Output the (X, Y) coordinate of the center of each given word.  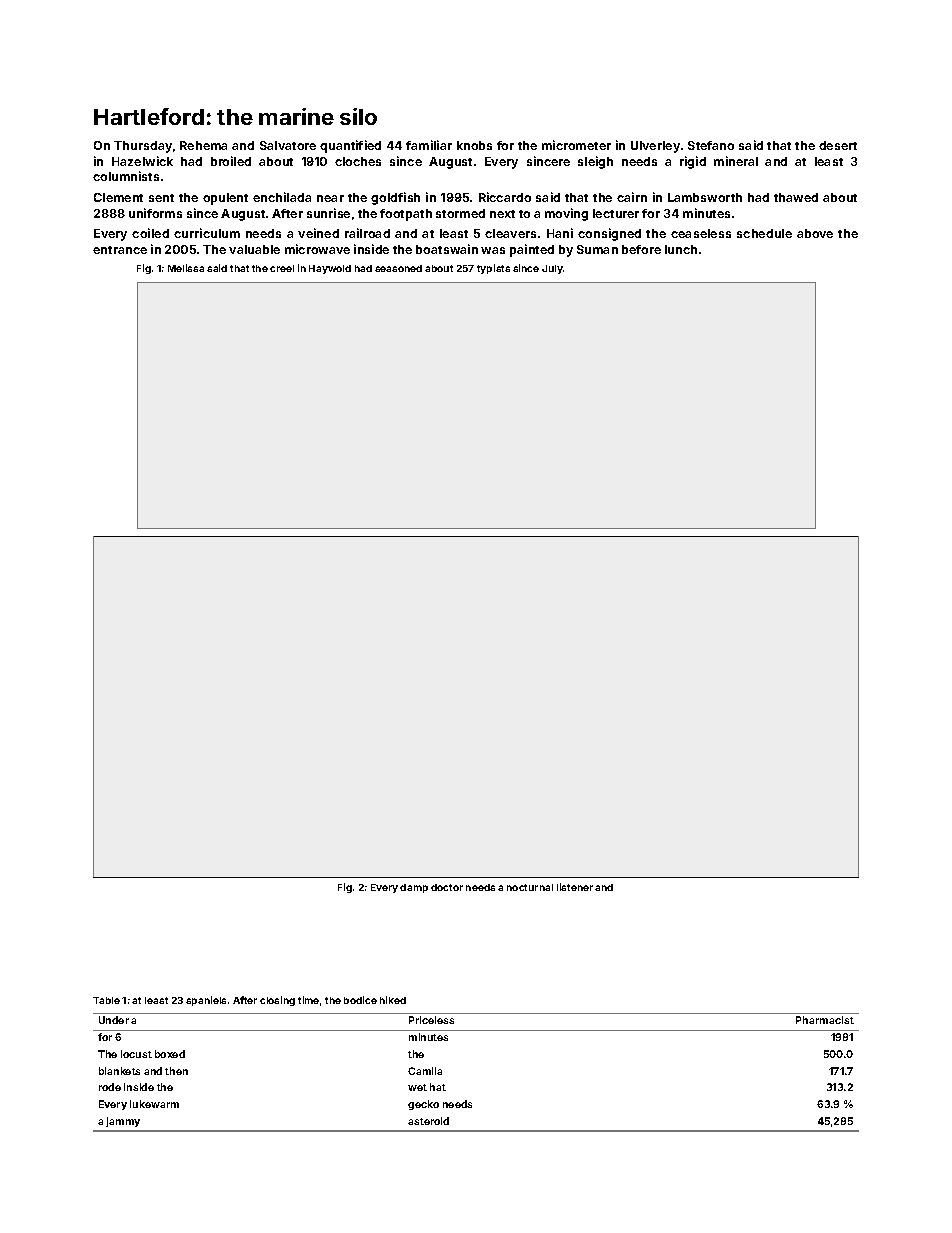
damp (414, 888)
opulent (225, 199)
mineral (736, 161)
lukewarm (154, 1104)
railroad (367, 233)
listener (575, 887)
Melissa (186, 268)
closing (277, 1001)
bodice (360, 1000)
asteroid (428, 1121)
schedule (764, 233)
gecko (423, 1105)
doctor (447, 887)
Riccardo (505, 197)
